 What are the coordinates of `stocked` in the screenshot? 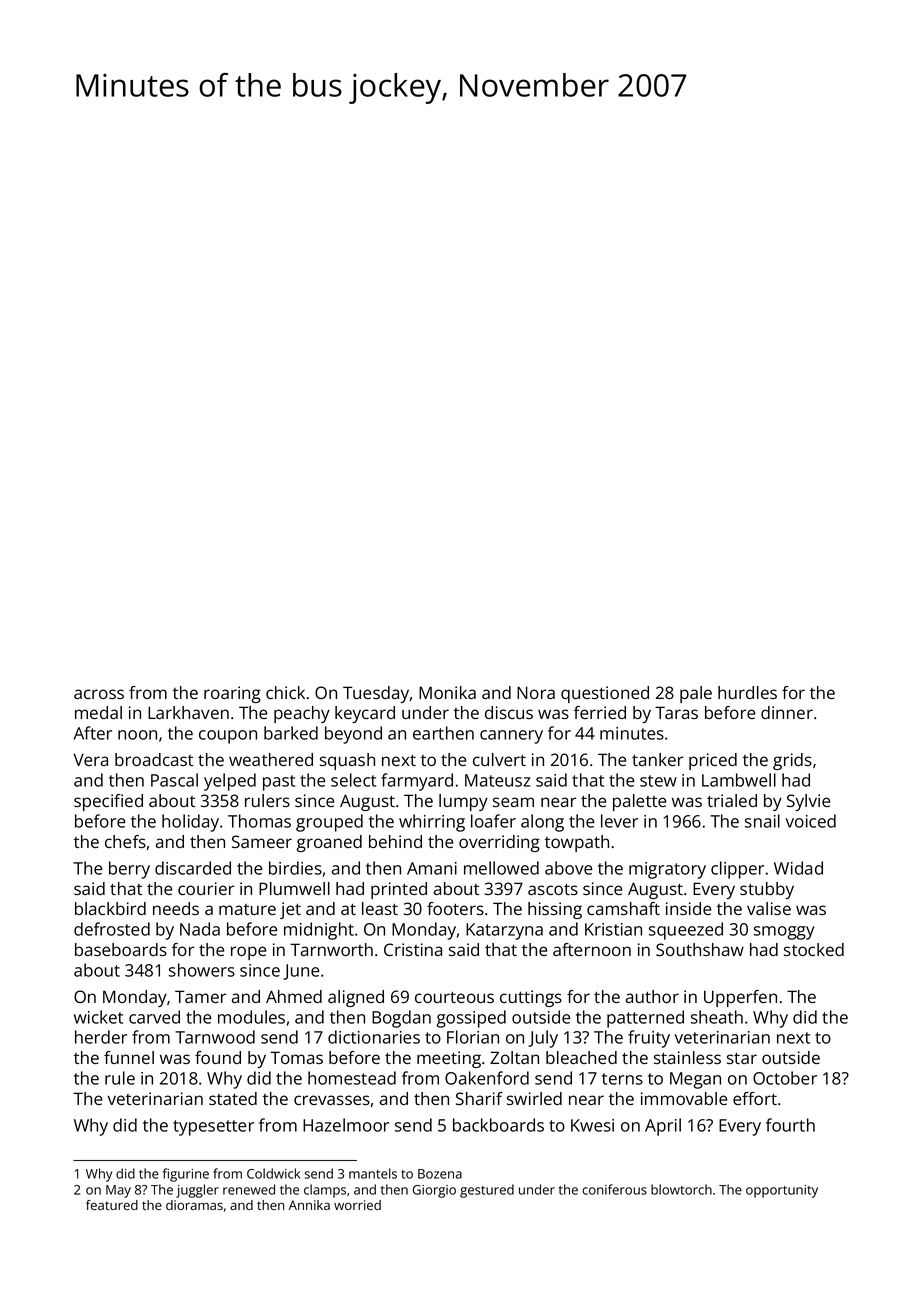 It's located at (814, 949).
